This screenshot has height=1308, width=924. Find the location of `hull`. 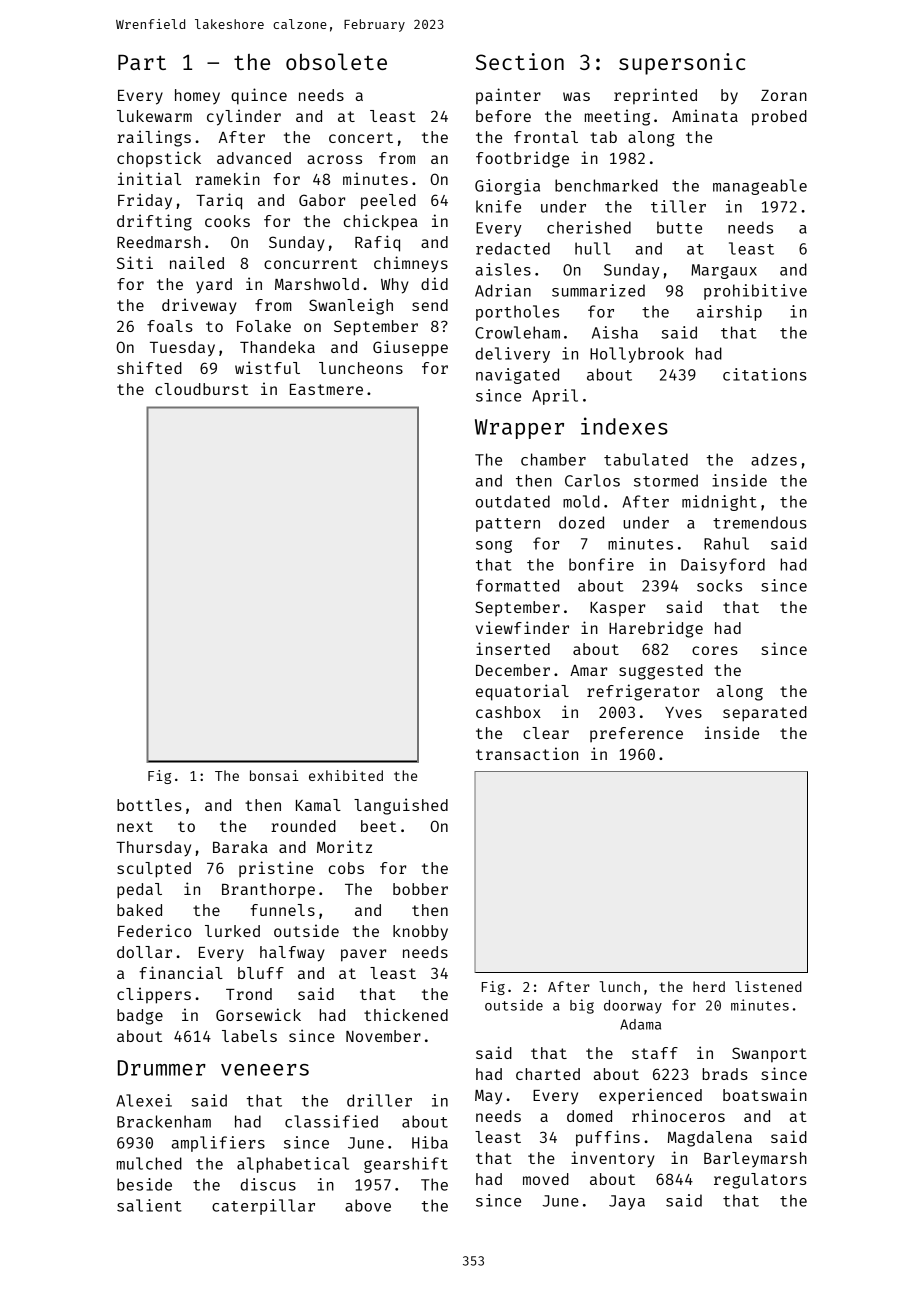

hull is located at coordinates (592, 248).
